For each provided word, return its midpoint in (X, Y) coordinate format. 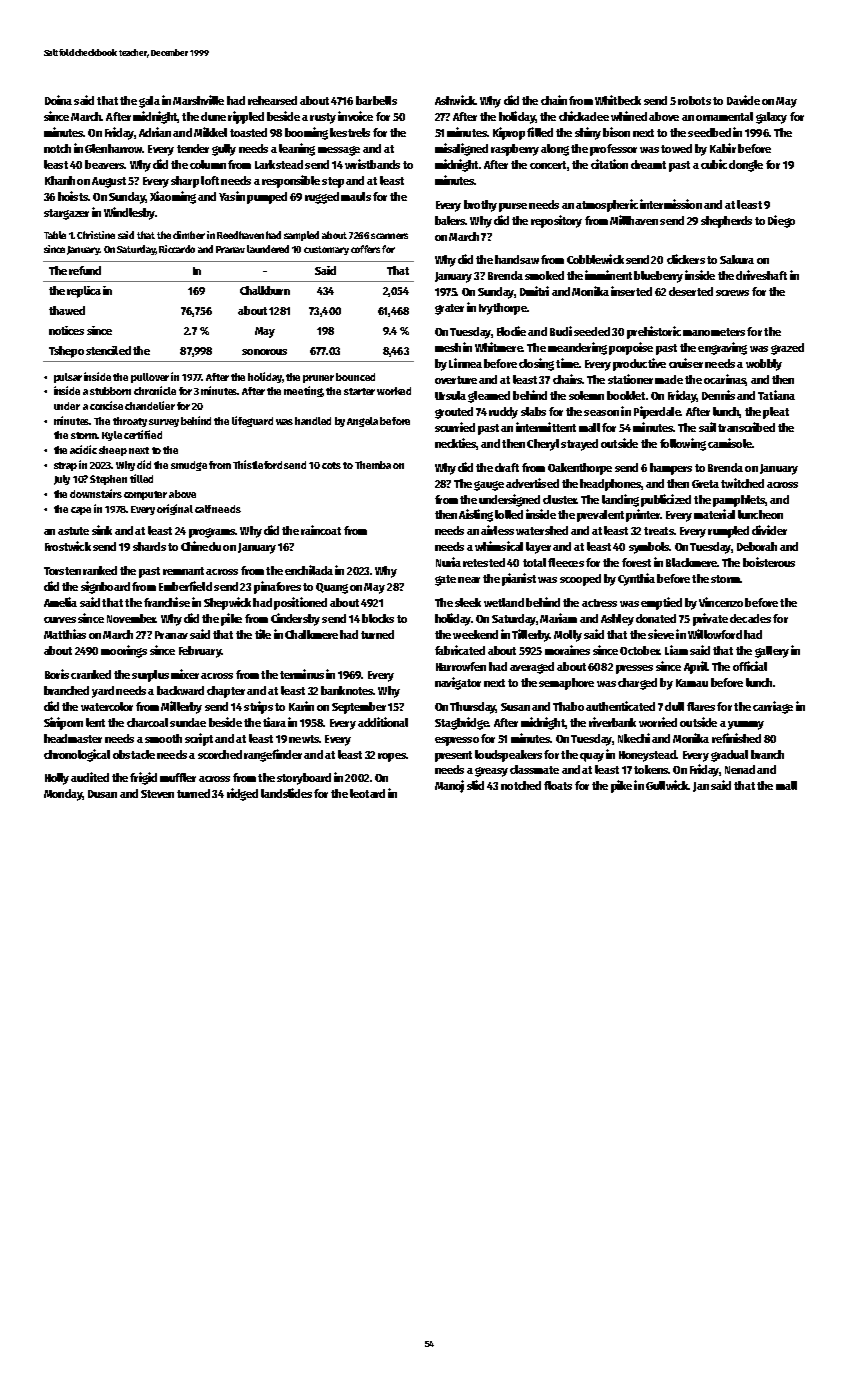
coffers (365, 249)
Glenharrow (114, 148)
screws (732, 293)
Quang (332, 588)
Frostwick (68, 546)
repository (556, 221)
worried (658, 722)
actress (599, 603)
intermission (671, 204)
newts (304, 739)
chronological (77, 755)
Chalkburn (265, 290)
